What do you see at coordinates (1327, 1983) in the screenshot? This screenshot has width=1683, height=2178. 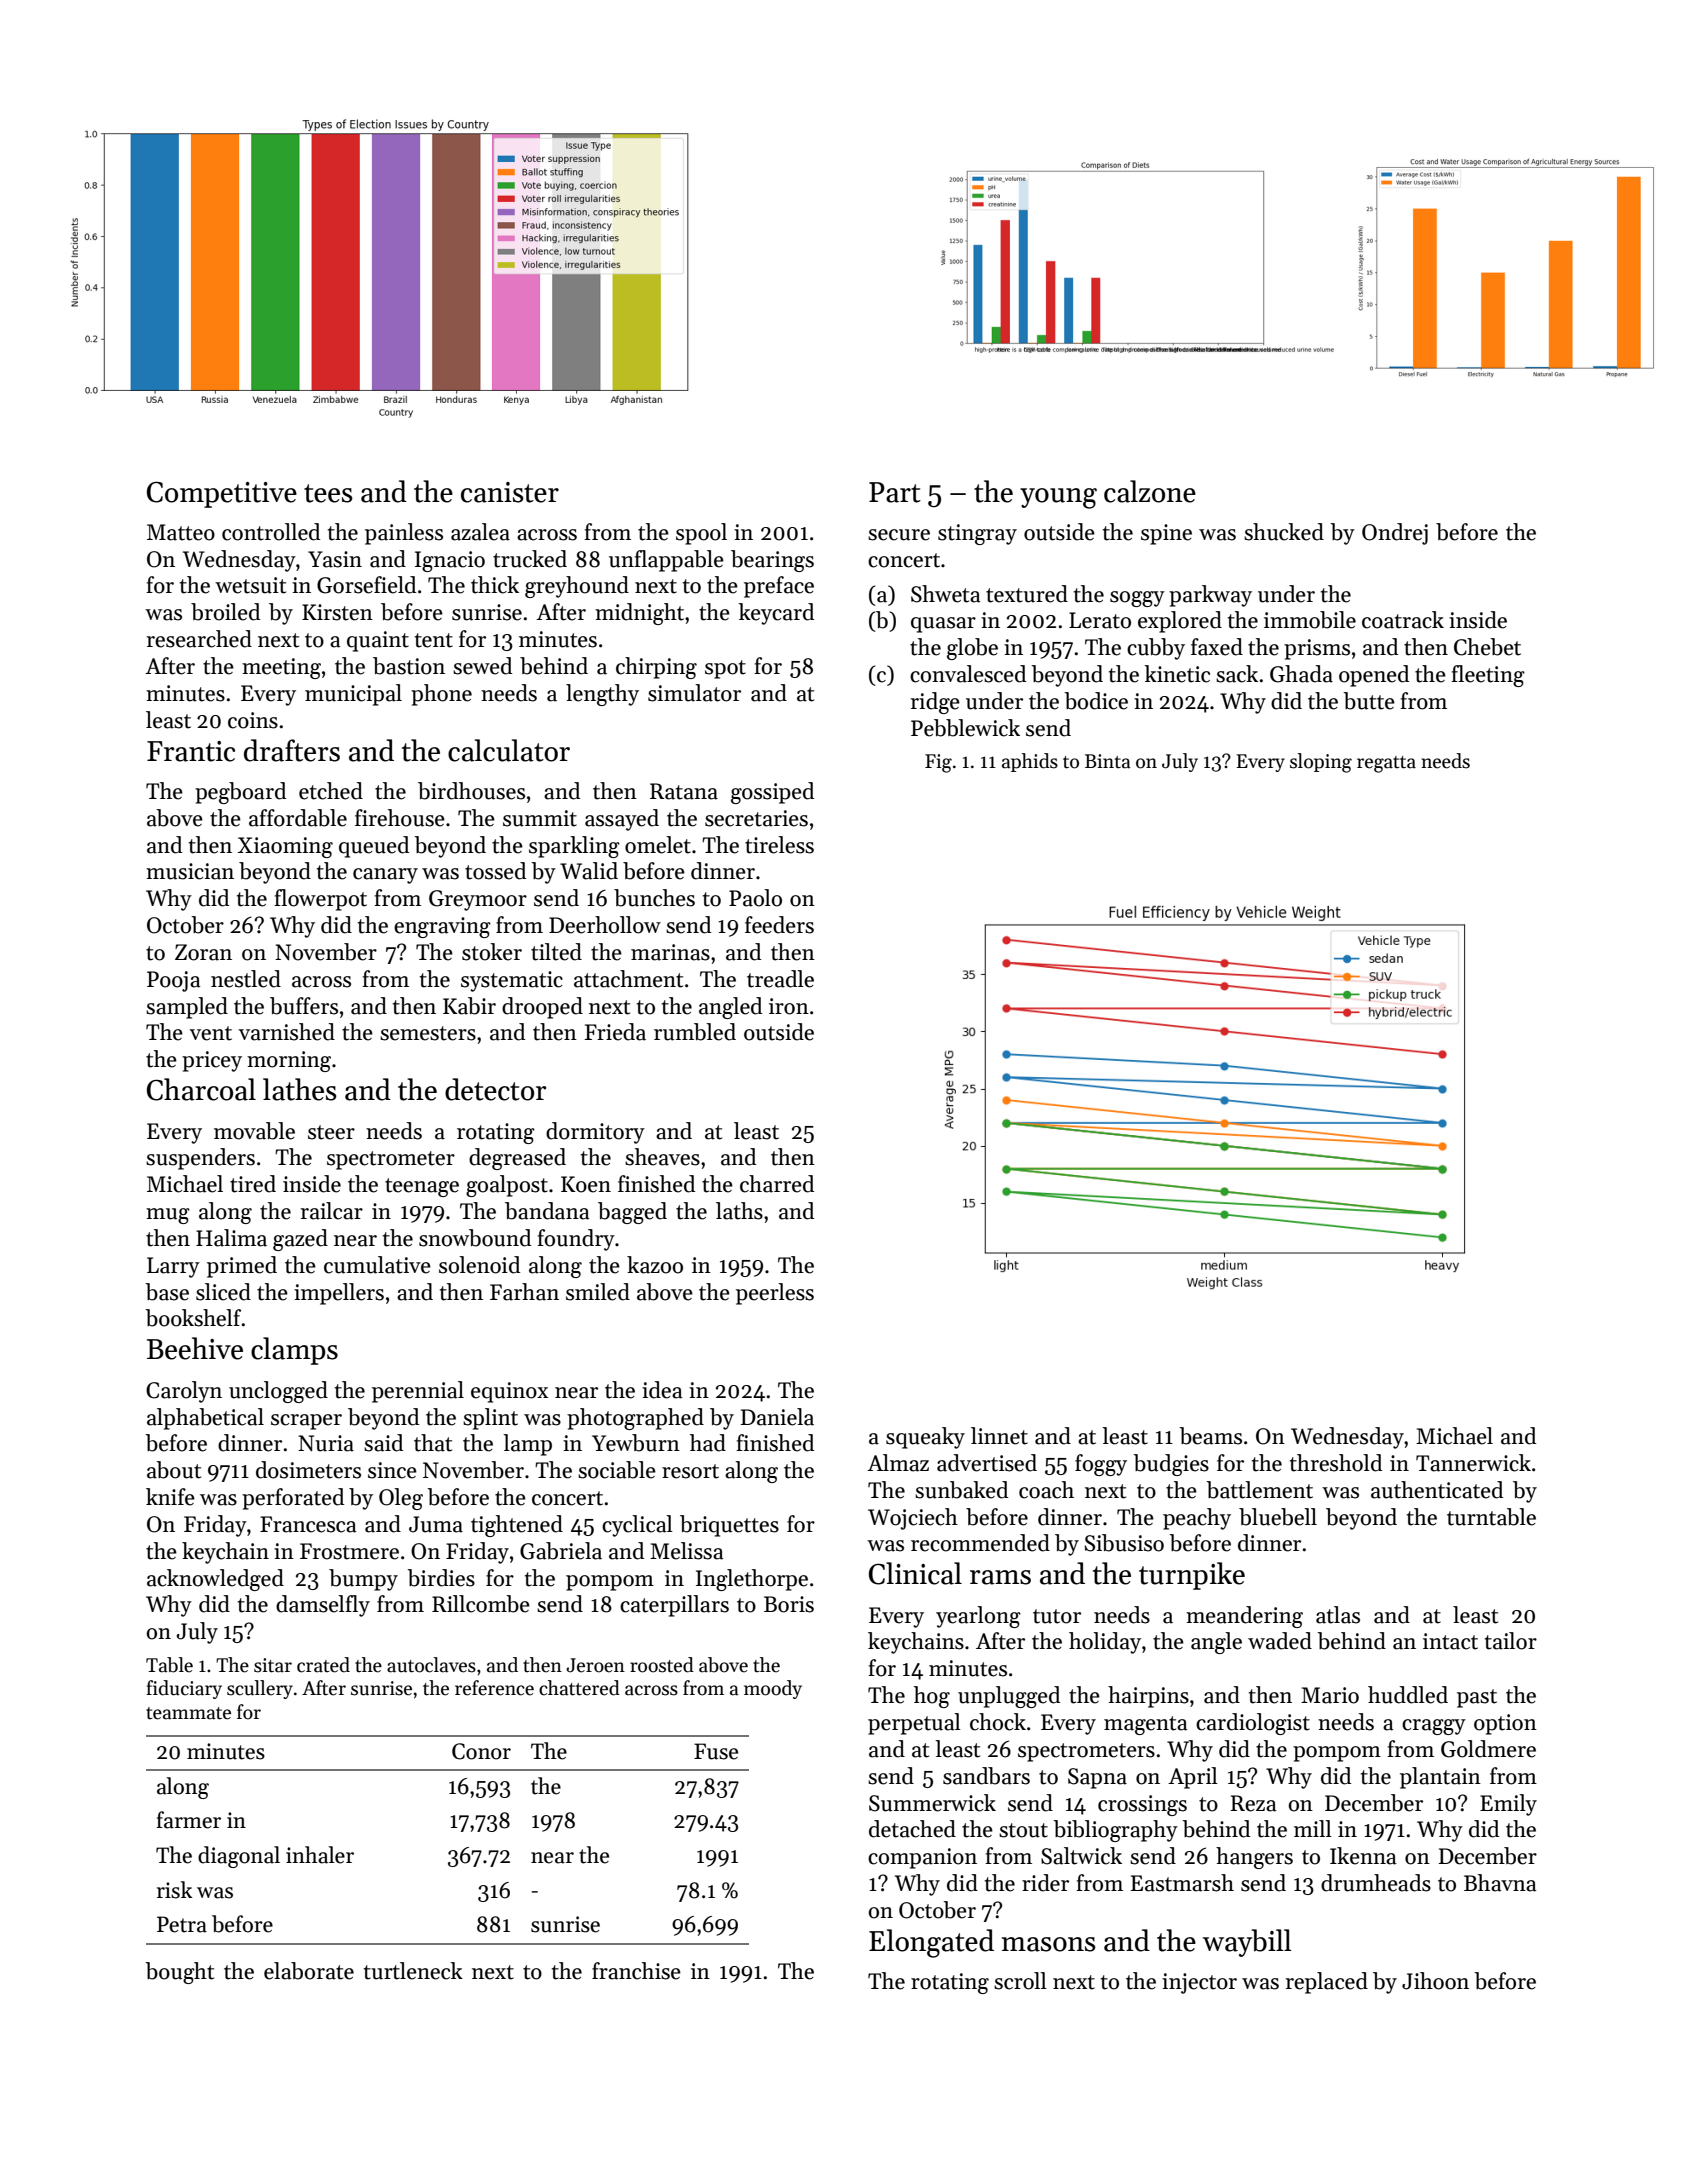 I see `replaced` at bounding box center [1327, 1983].
